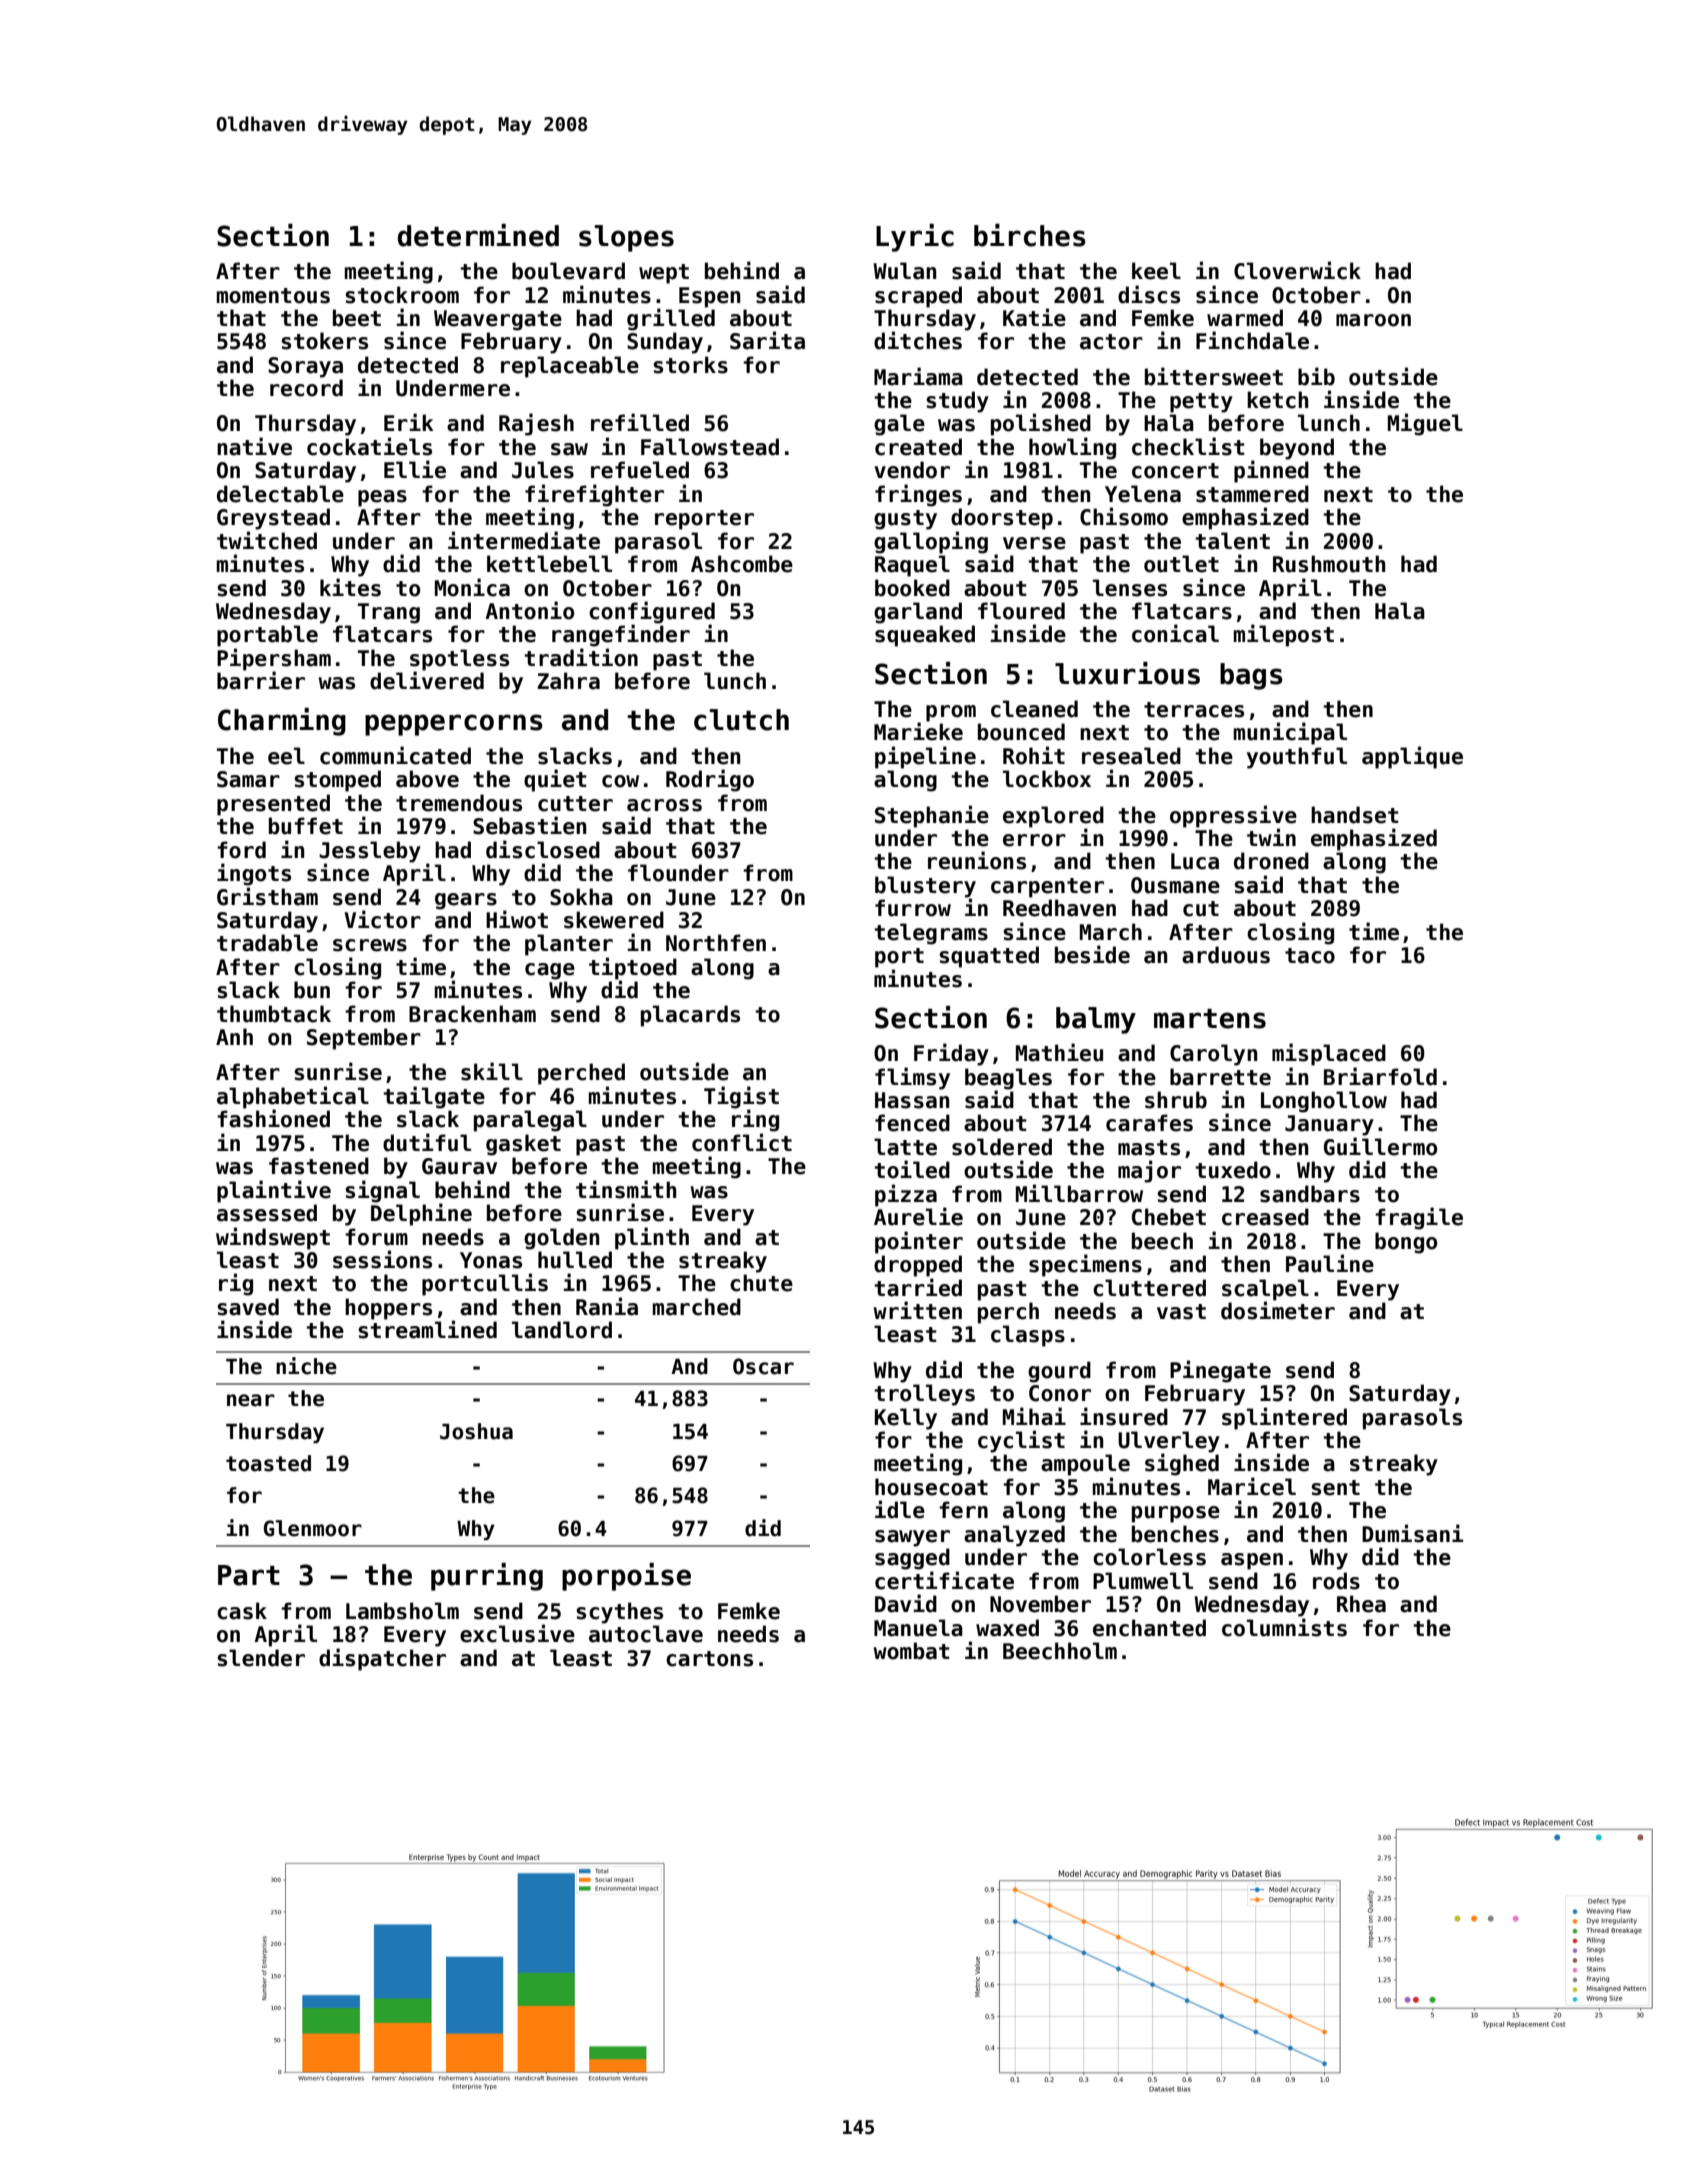 This document has width=1683, height=2178. I want to click on saved, so click(248, 1307).
